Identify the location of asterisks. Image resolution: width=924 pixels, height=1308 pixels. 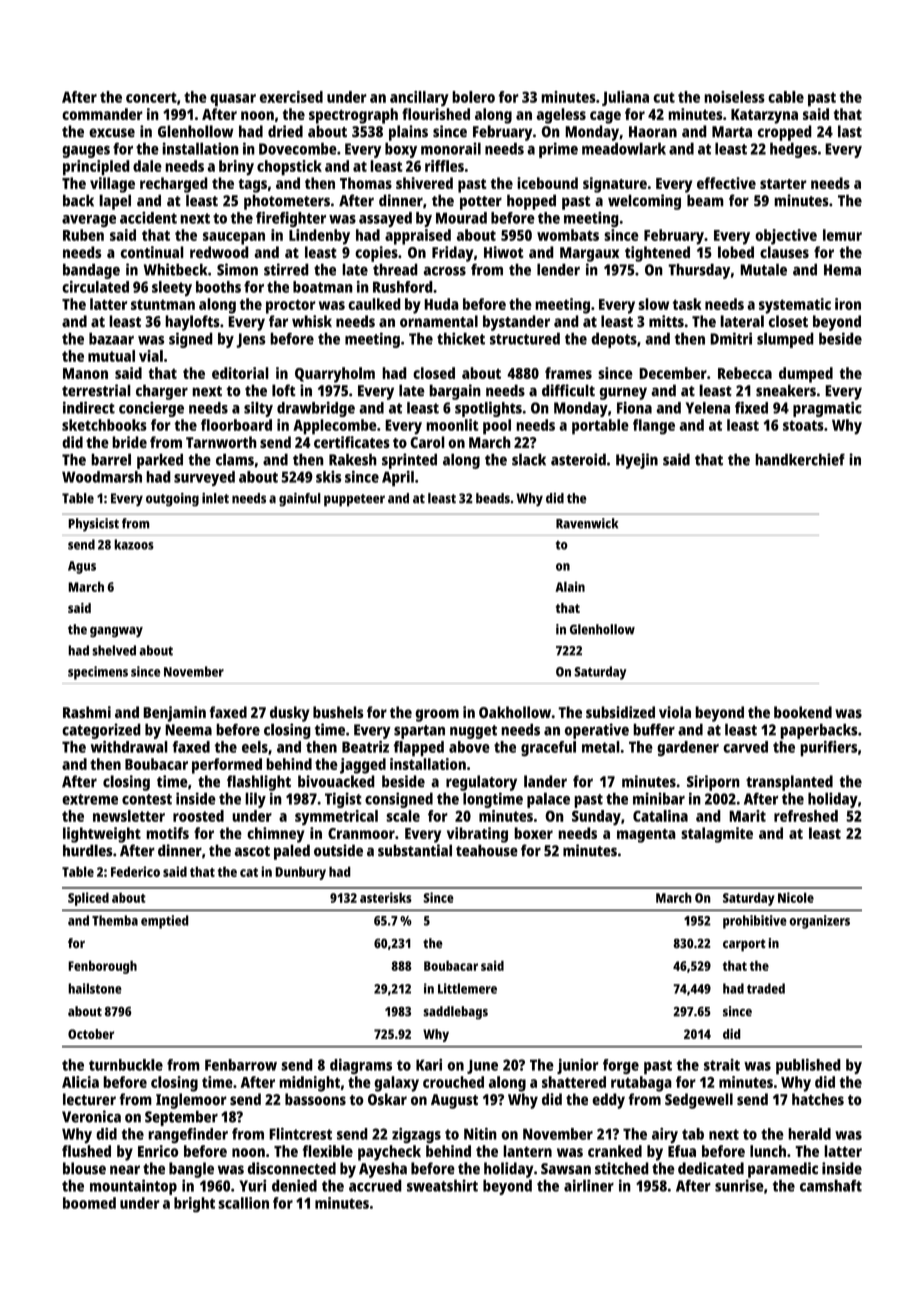
(386, 897).
